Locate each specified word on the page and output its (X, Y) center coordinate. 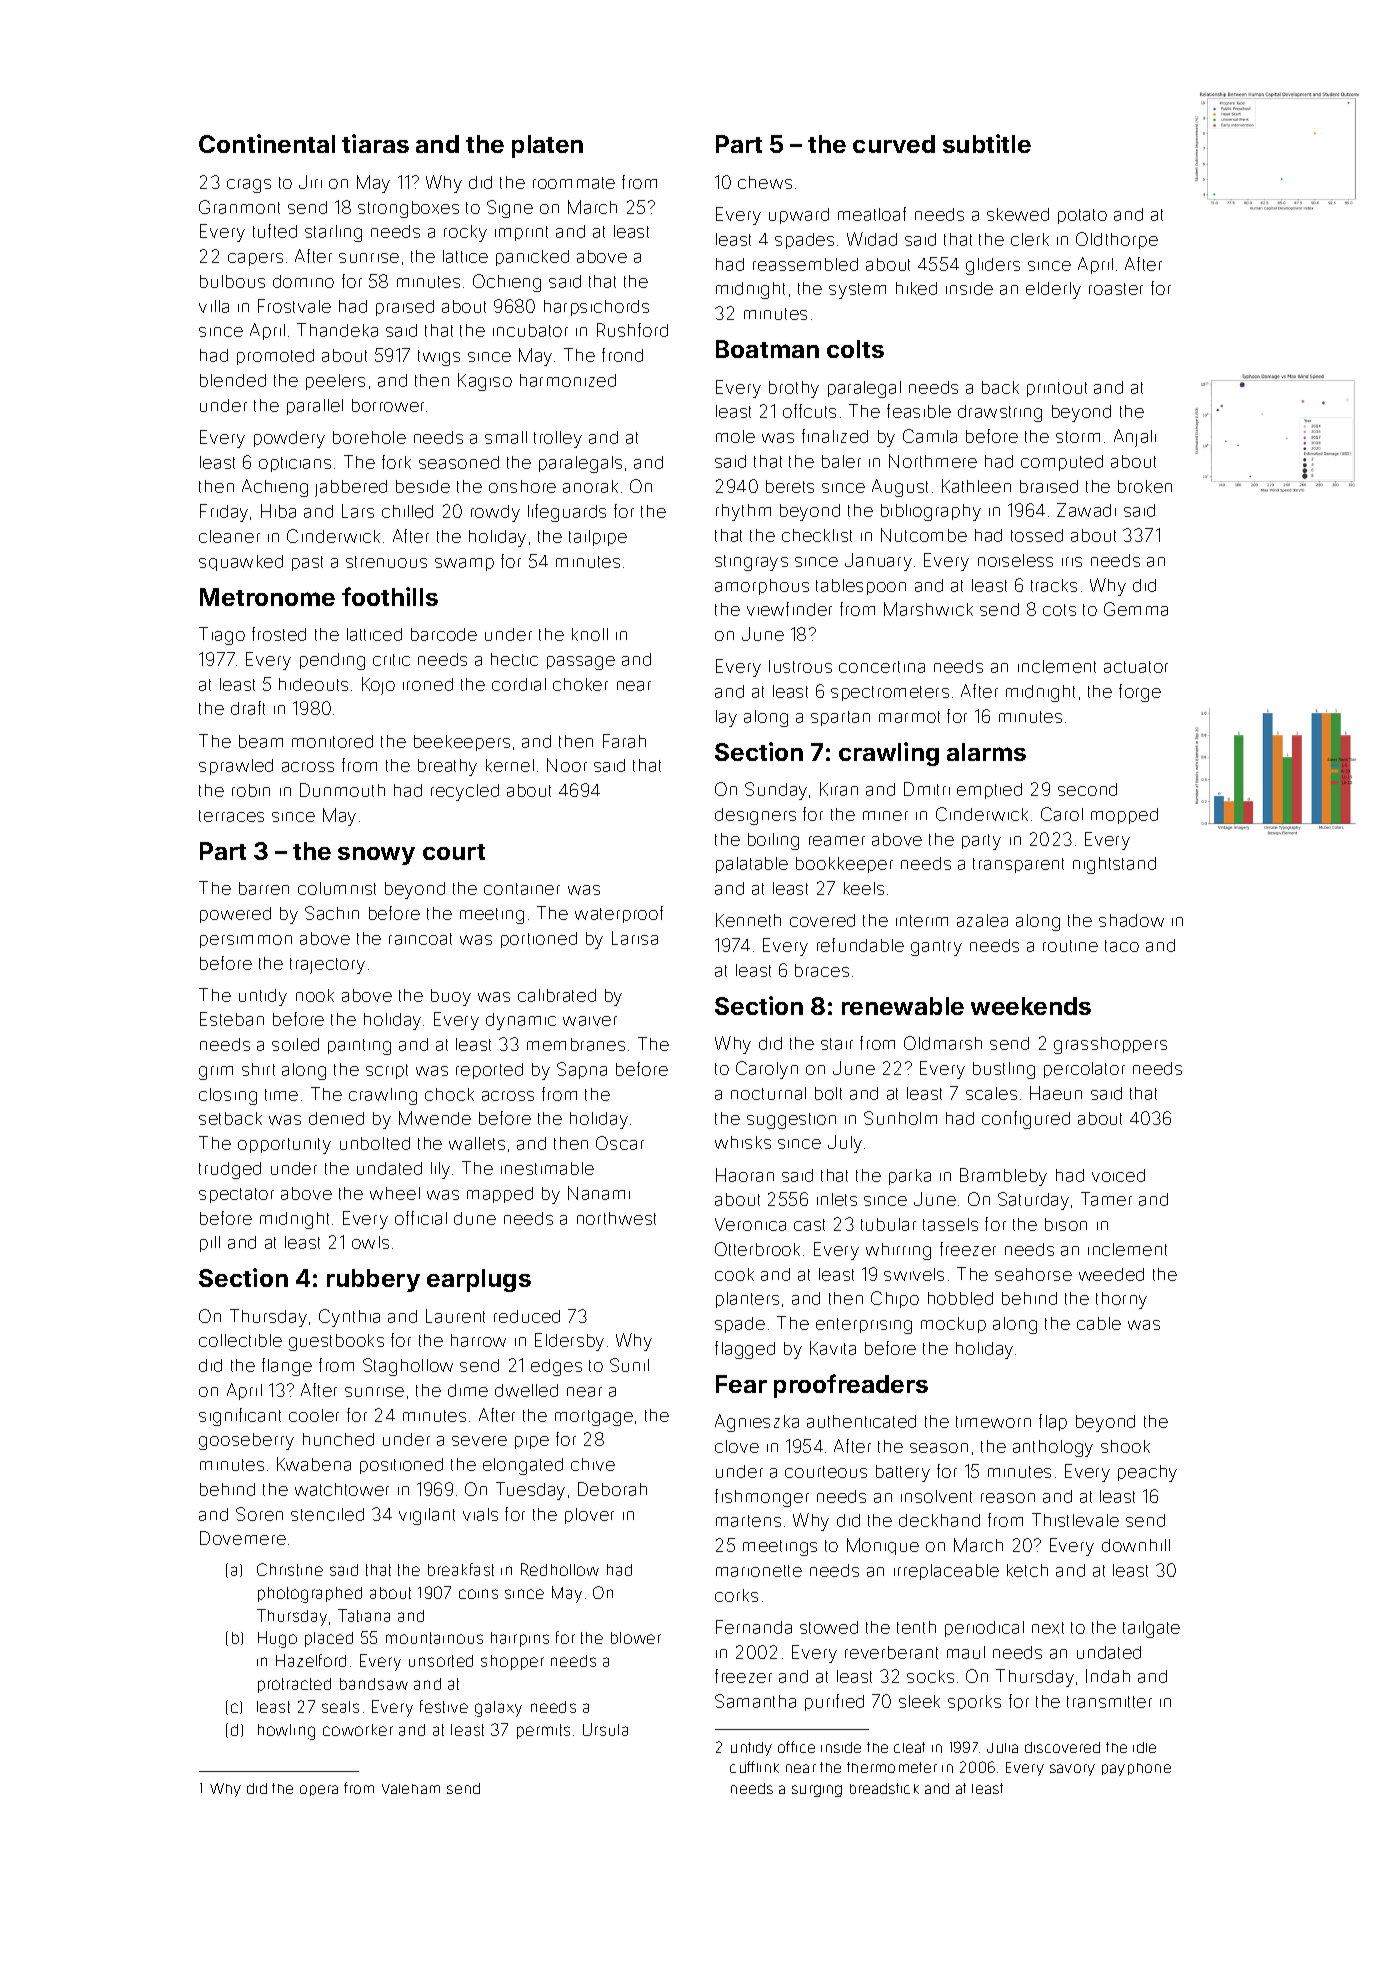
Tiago (222, 636)
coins (478, 1594)
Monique (883, 1546)
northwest (616, 1218)
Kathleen (976, 486)
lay (726, 718)
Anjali (1135, 438)
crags (249, 186)
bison (1066, 1224)
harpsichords (596, 308)
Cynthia (349, 1318)
